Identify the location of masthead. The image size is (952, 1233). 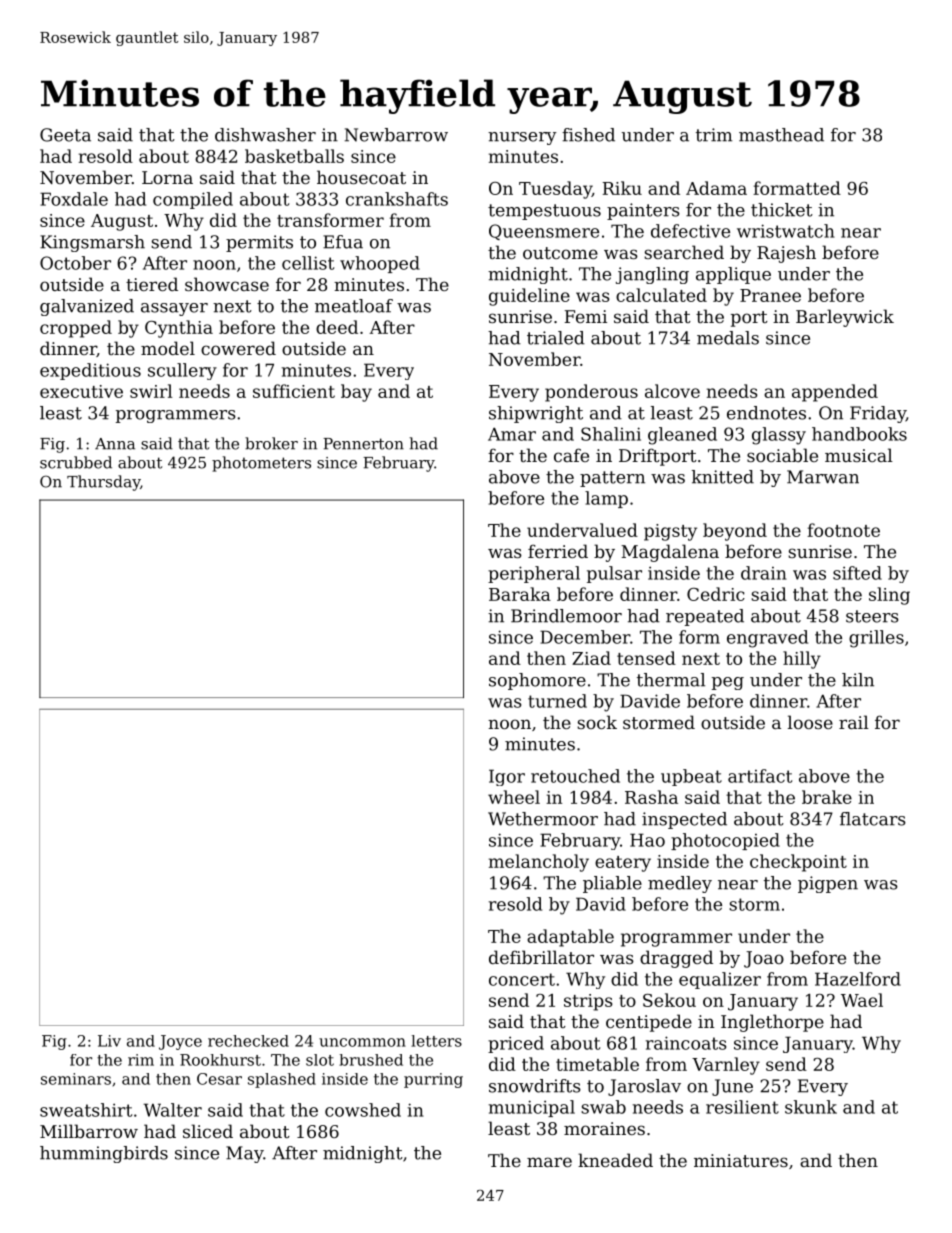
(781, 135).
